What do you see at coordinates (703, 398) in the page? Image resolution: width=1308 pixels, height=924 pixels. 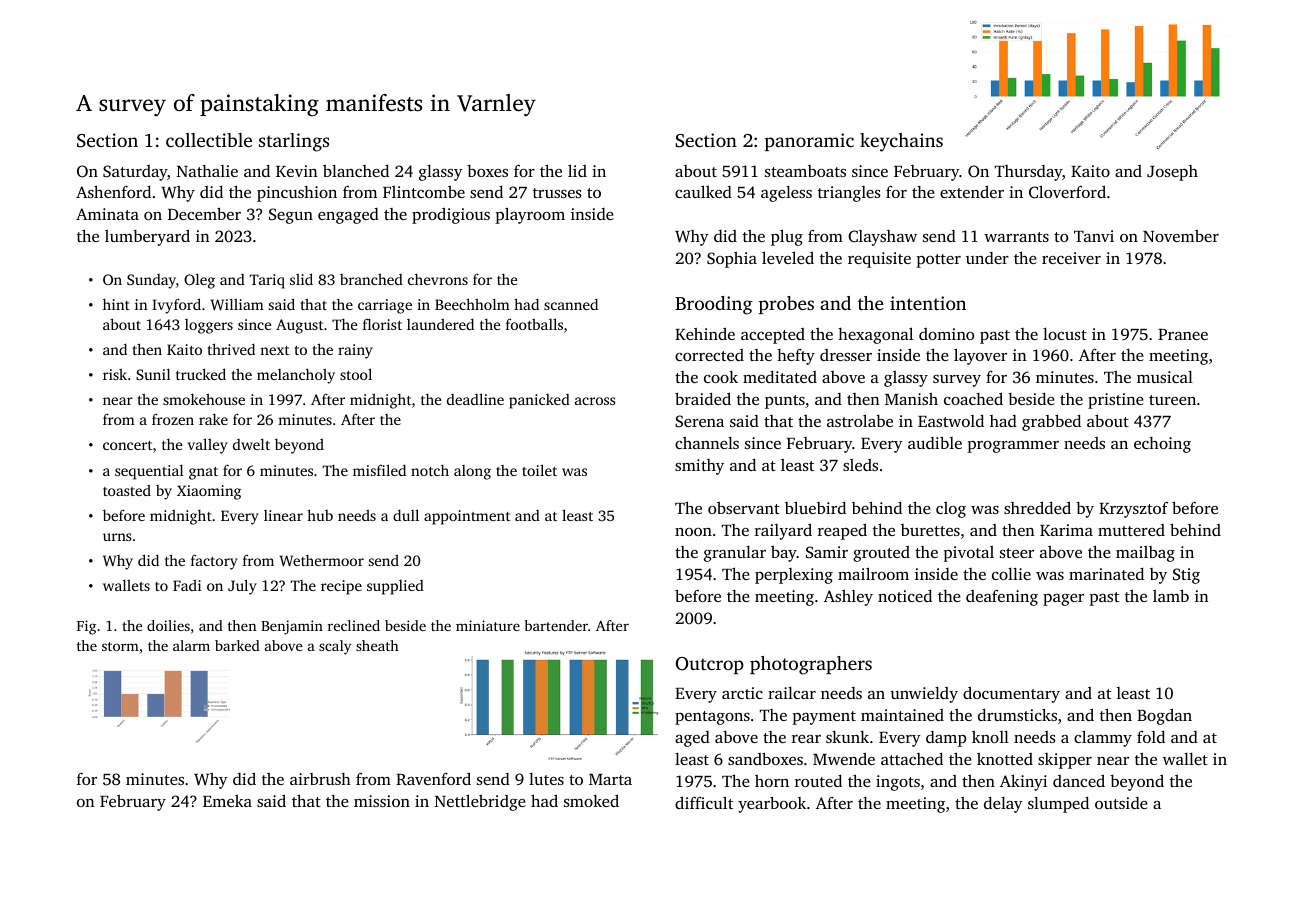 I see `braided` at bounding box center [703, 398].
